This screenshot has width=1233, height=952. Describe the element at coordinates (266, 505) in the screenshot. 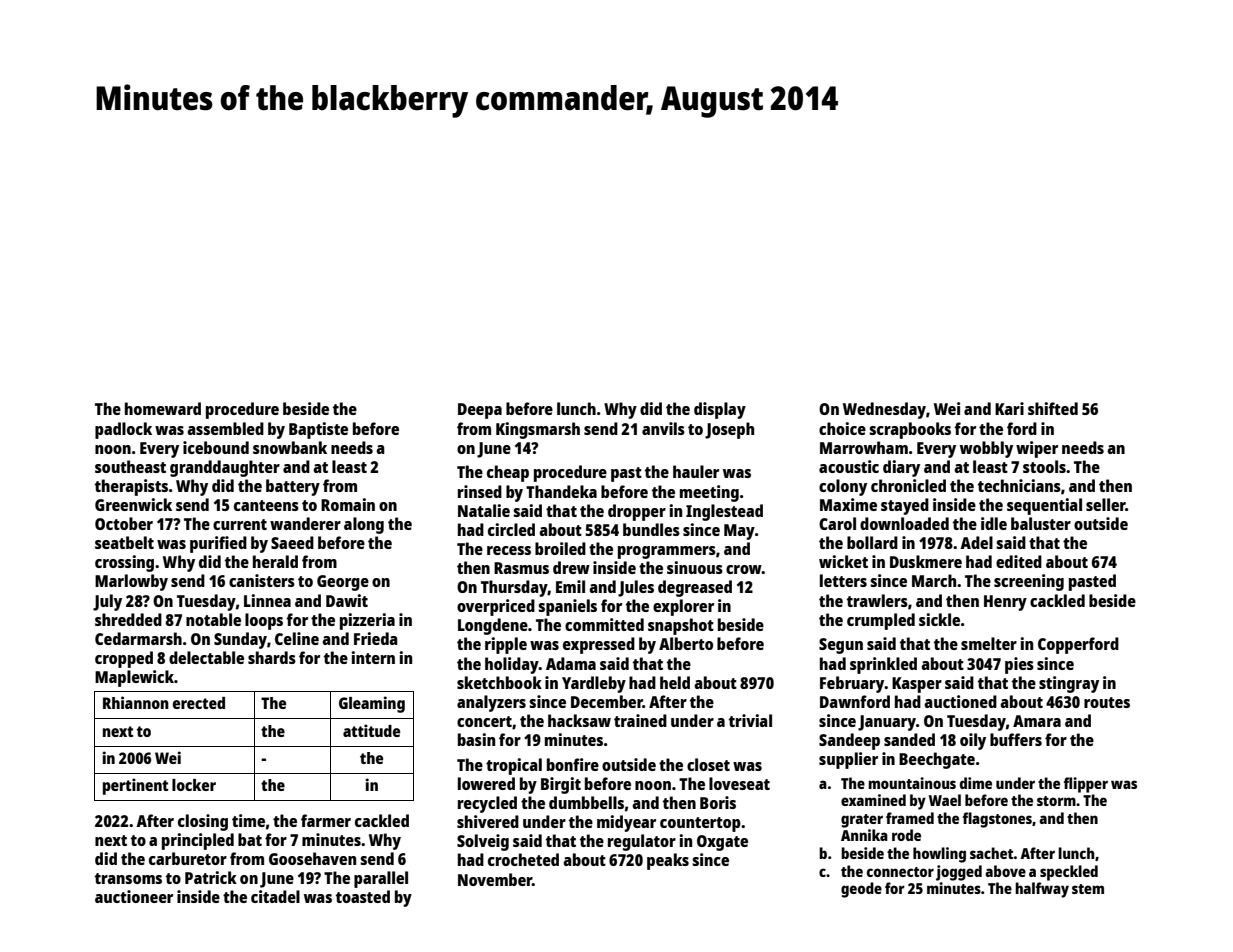

I see `canteens` at that location.
